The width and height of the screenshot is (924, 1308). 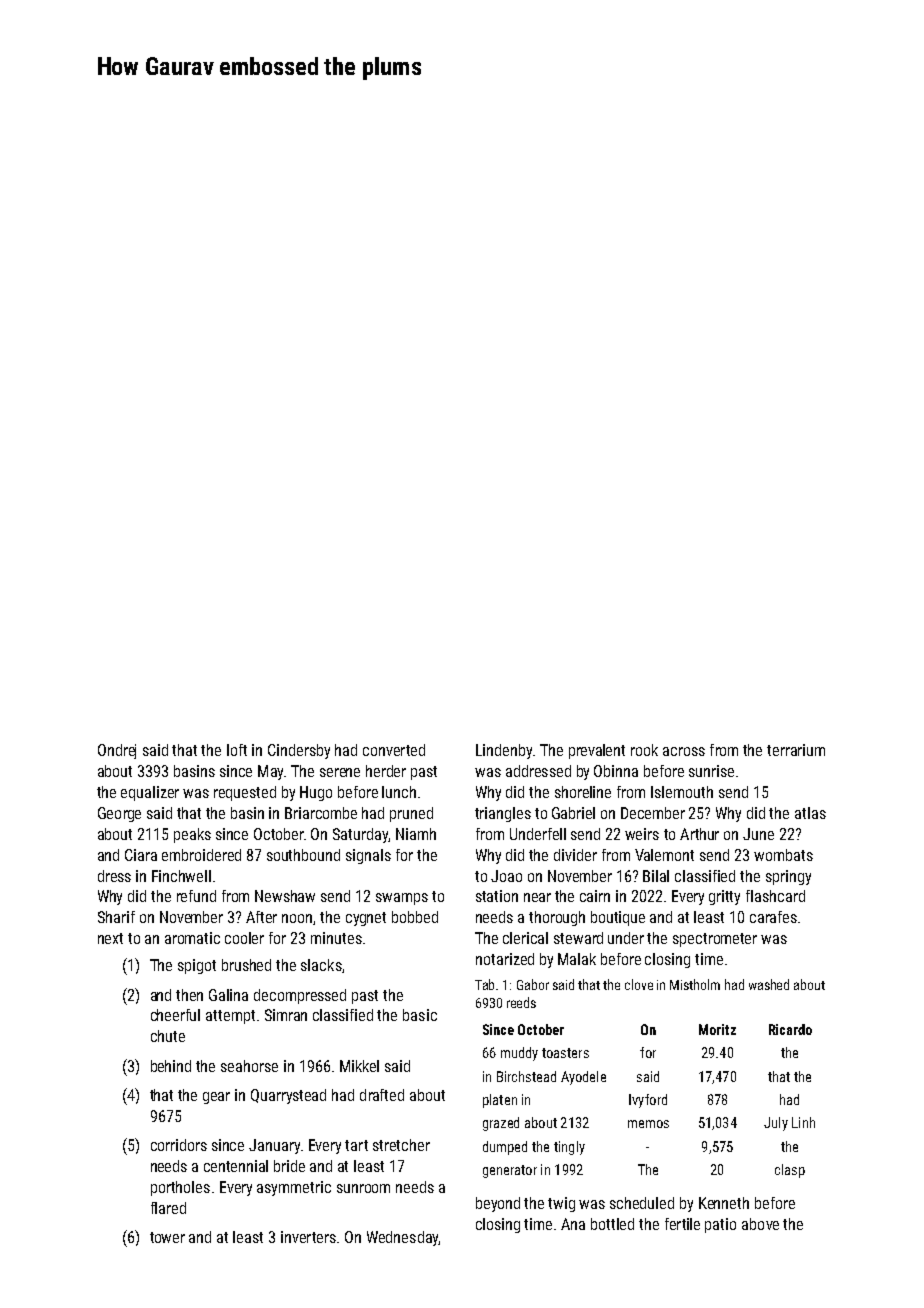 I want to click on next, so click(x=110, y=938).
